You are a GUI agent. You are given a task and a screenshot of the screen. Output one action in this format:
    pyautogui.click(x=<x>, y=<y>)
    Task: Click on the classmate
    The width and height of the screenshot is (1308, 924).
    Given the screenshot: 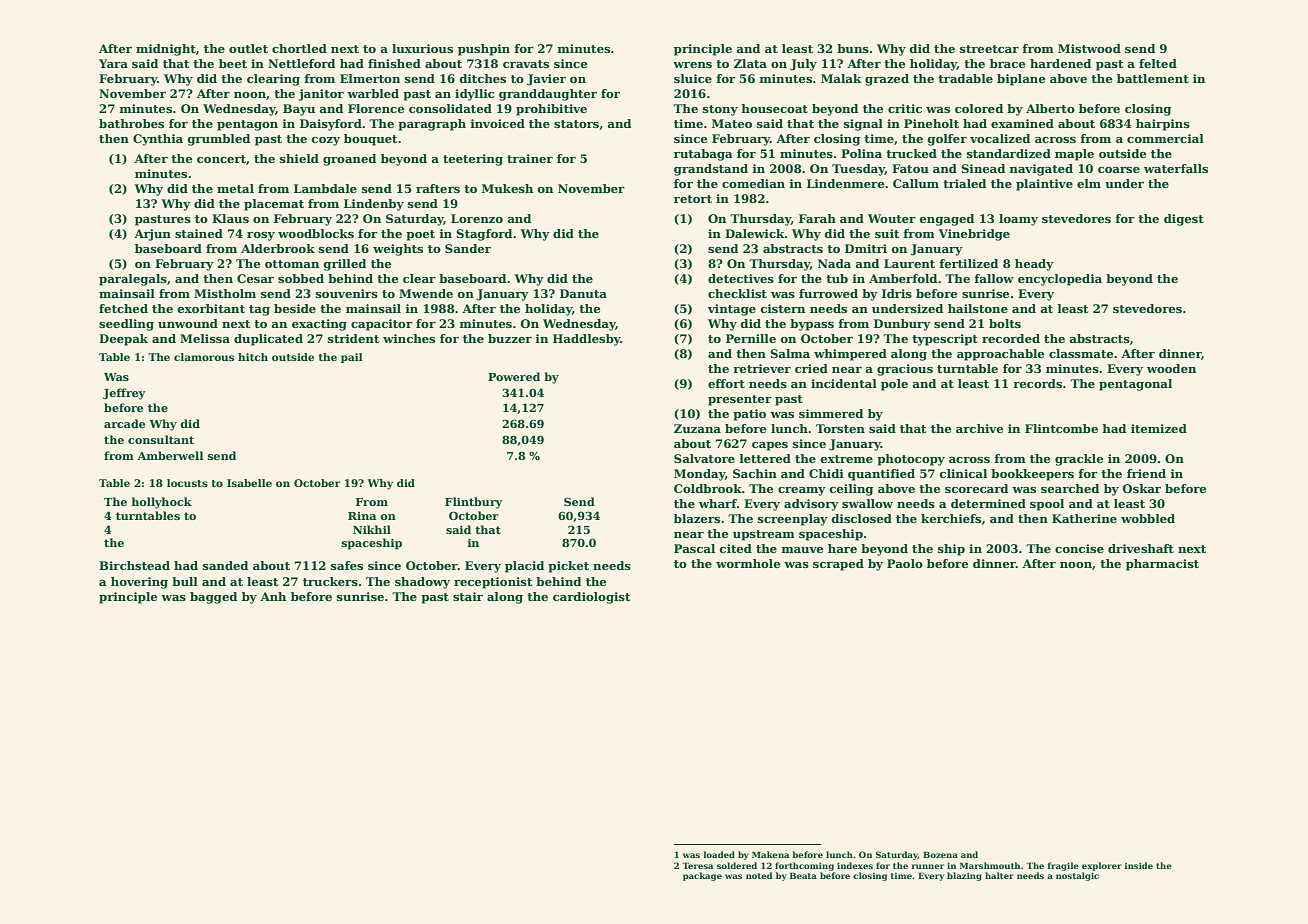 What is the action you would take?
    pyautogui.click(x=1081, y=353)
